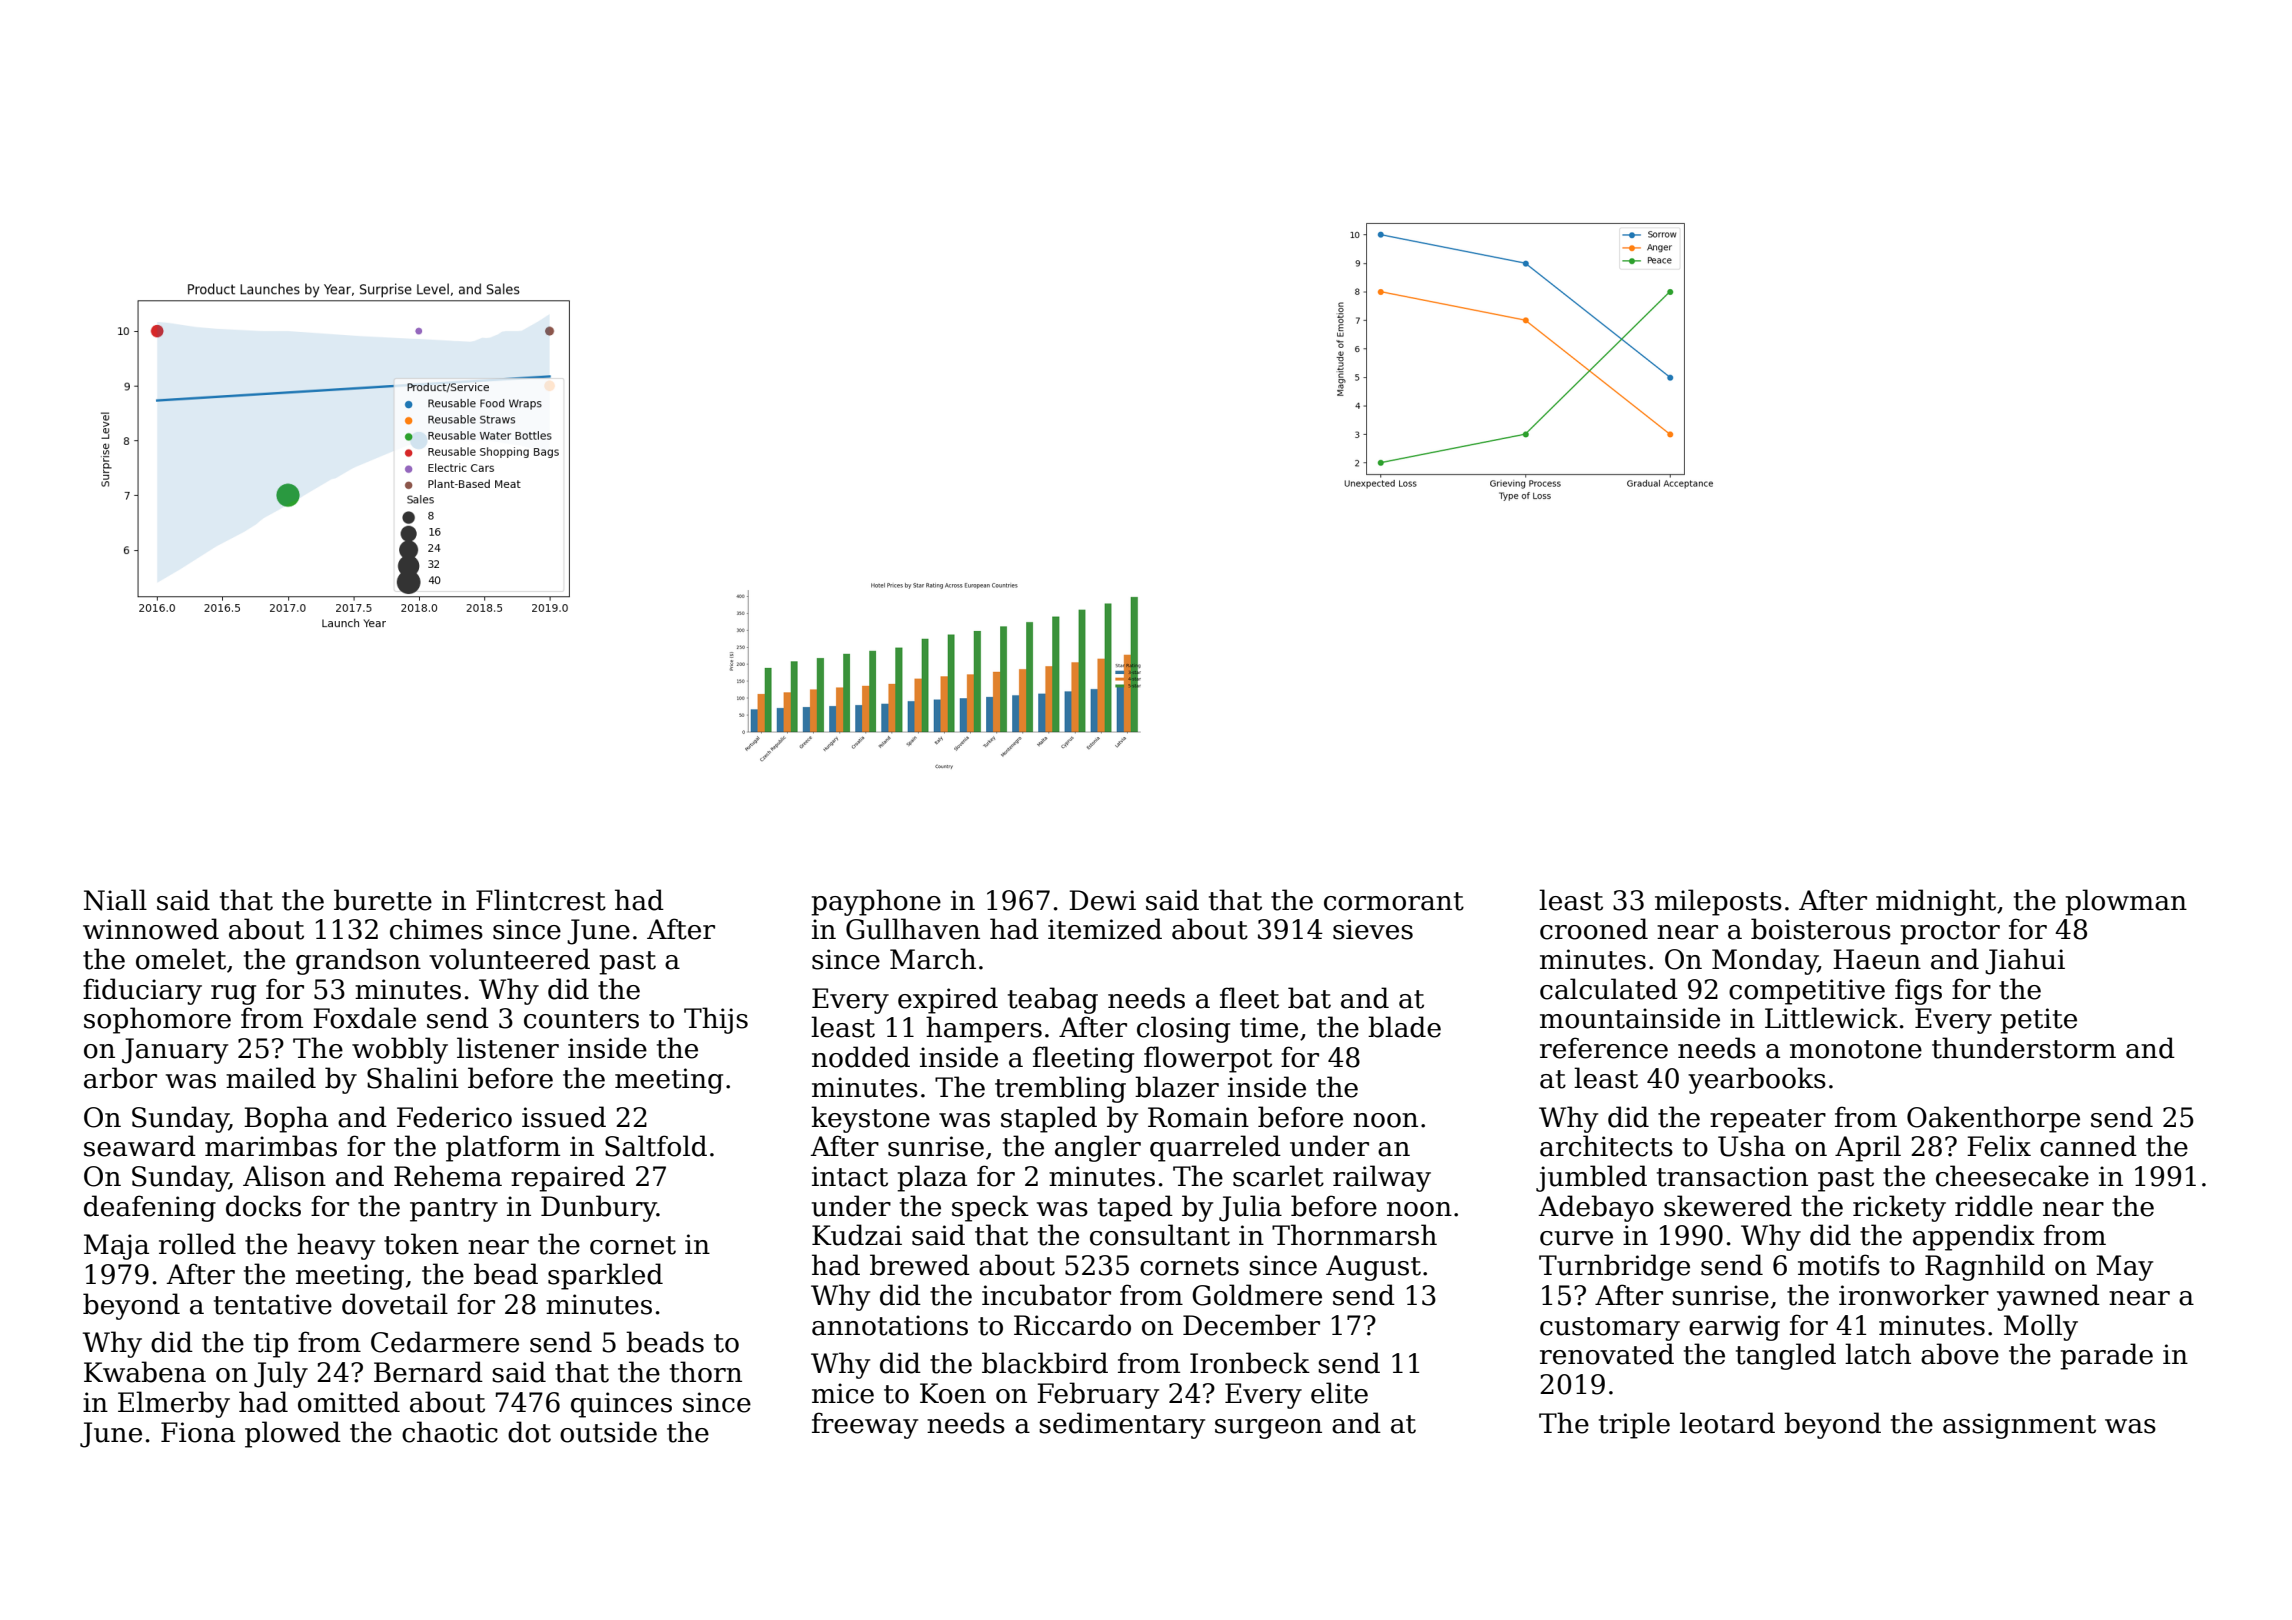 Image resolution: width=2292 pixels, height=1620 pixels. I want to click on boisterous, so click(1821, 929).
